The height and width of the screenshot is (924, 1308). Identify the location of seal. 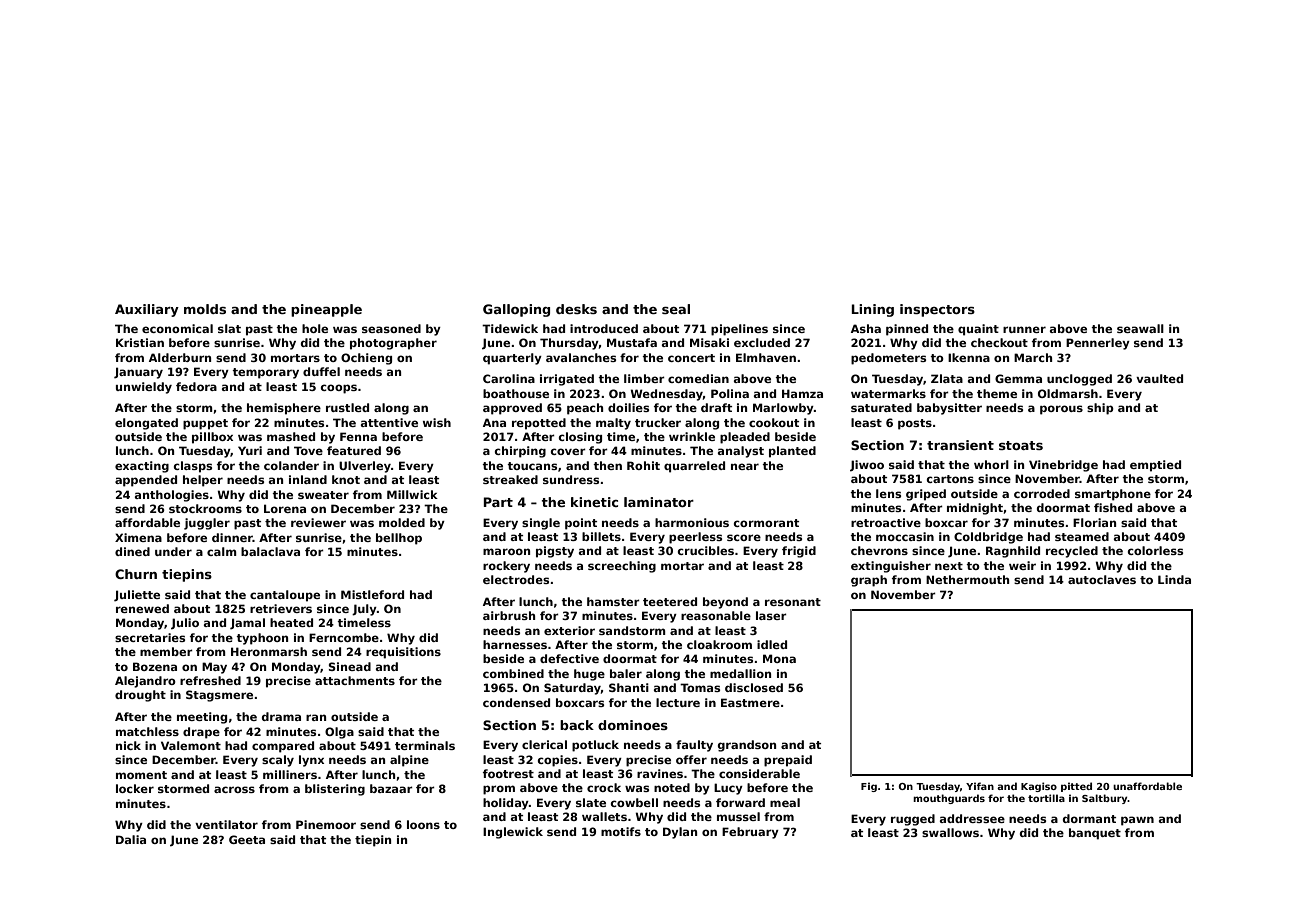
(676, 309).
